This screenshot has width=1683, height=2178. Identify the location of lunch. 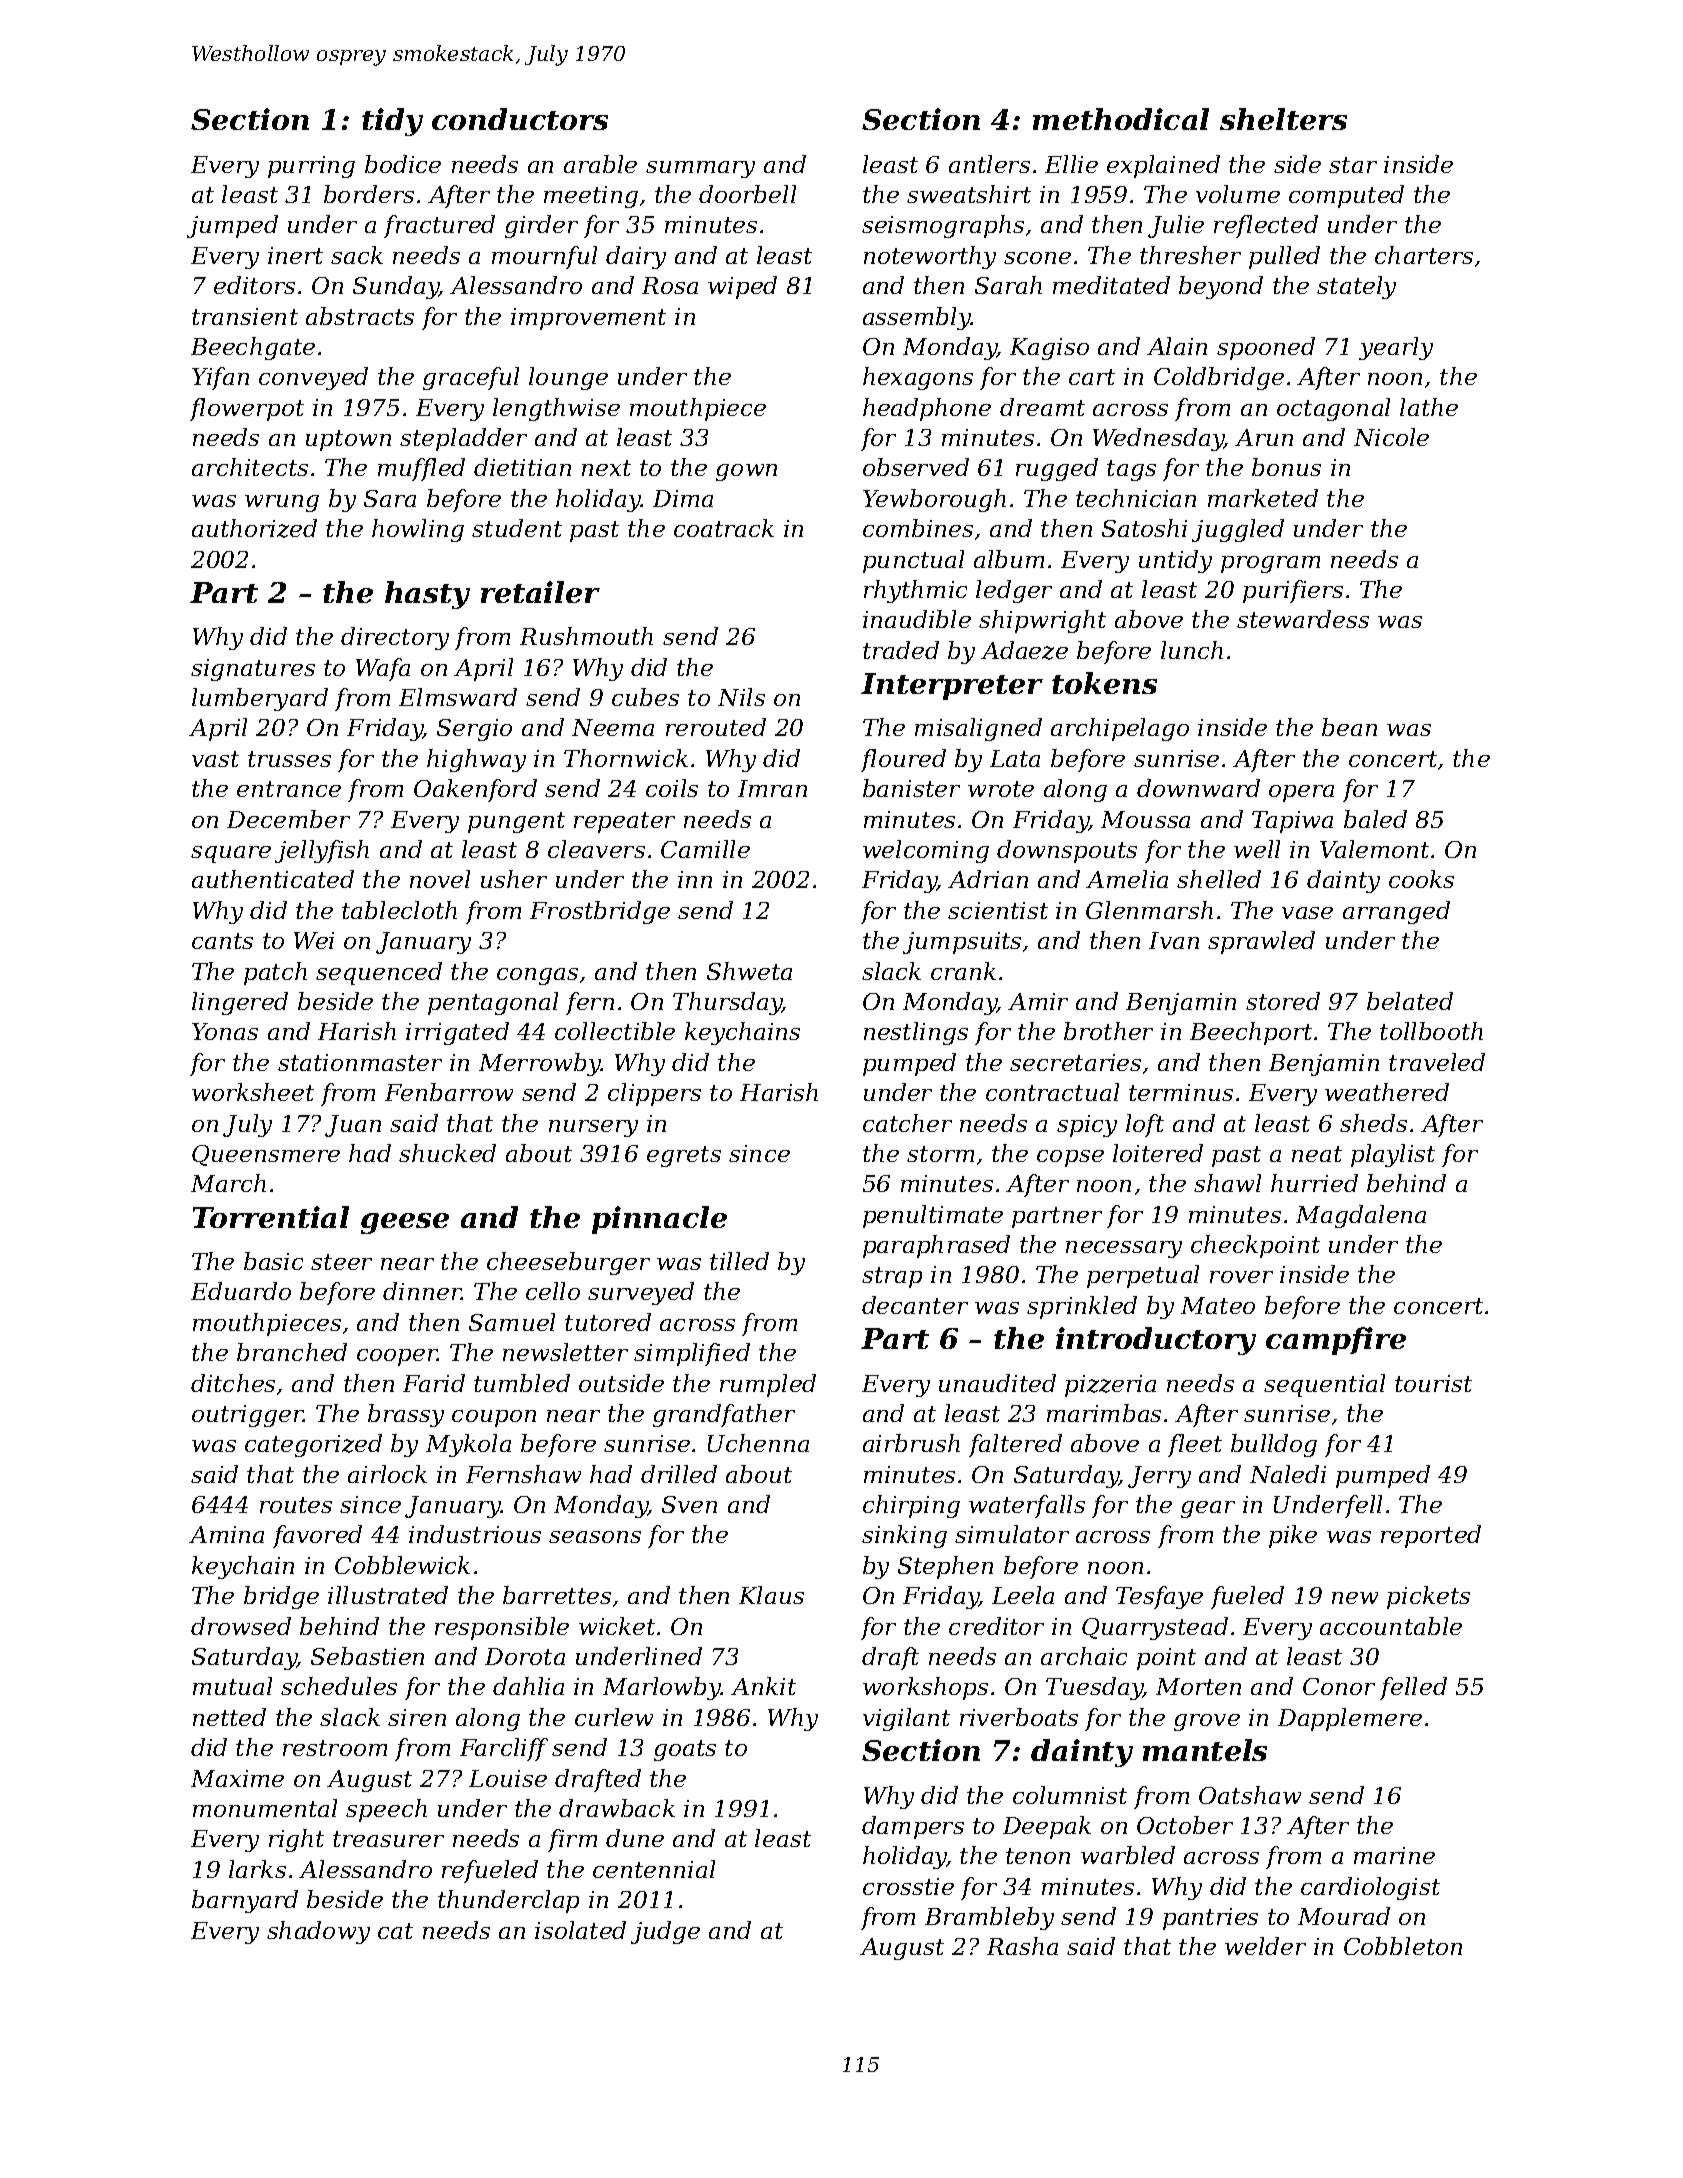
(1192, 650).
